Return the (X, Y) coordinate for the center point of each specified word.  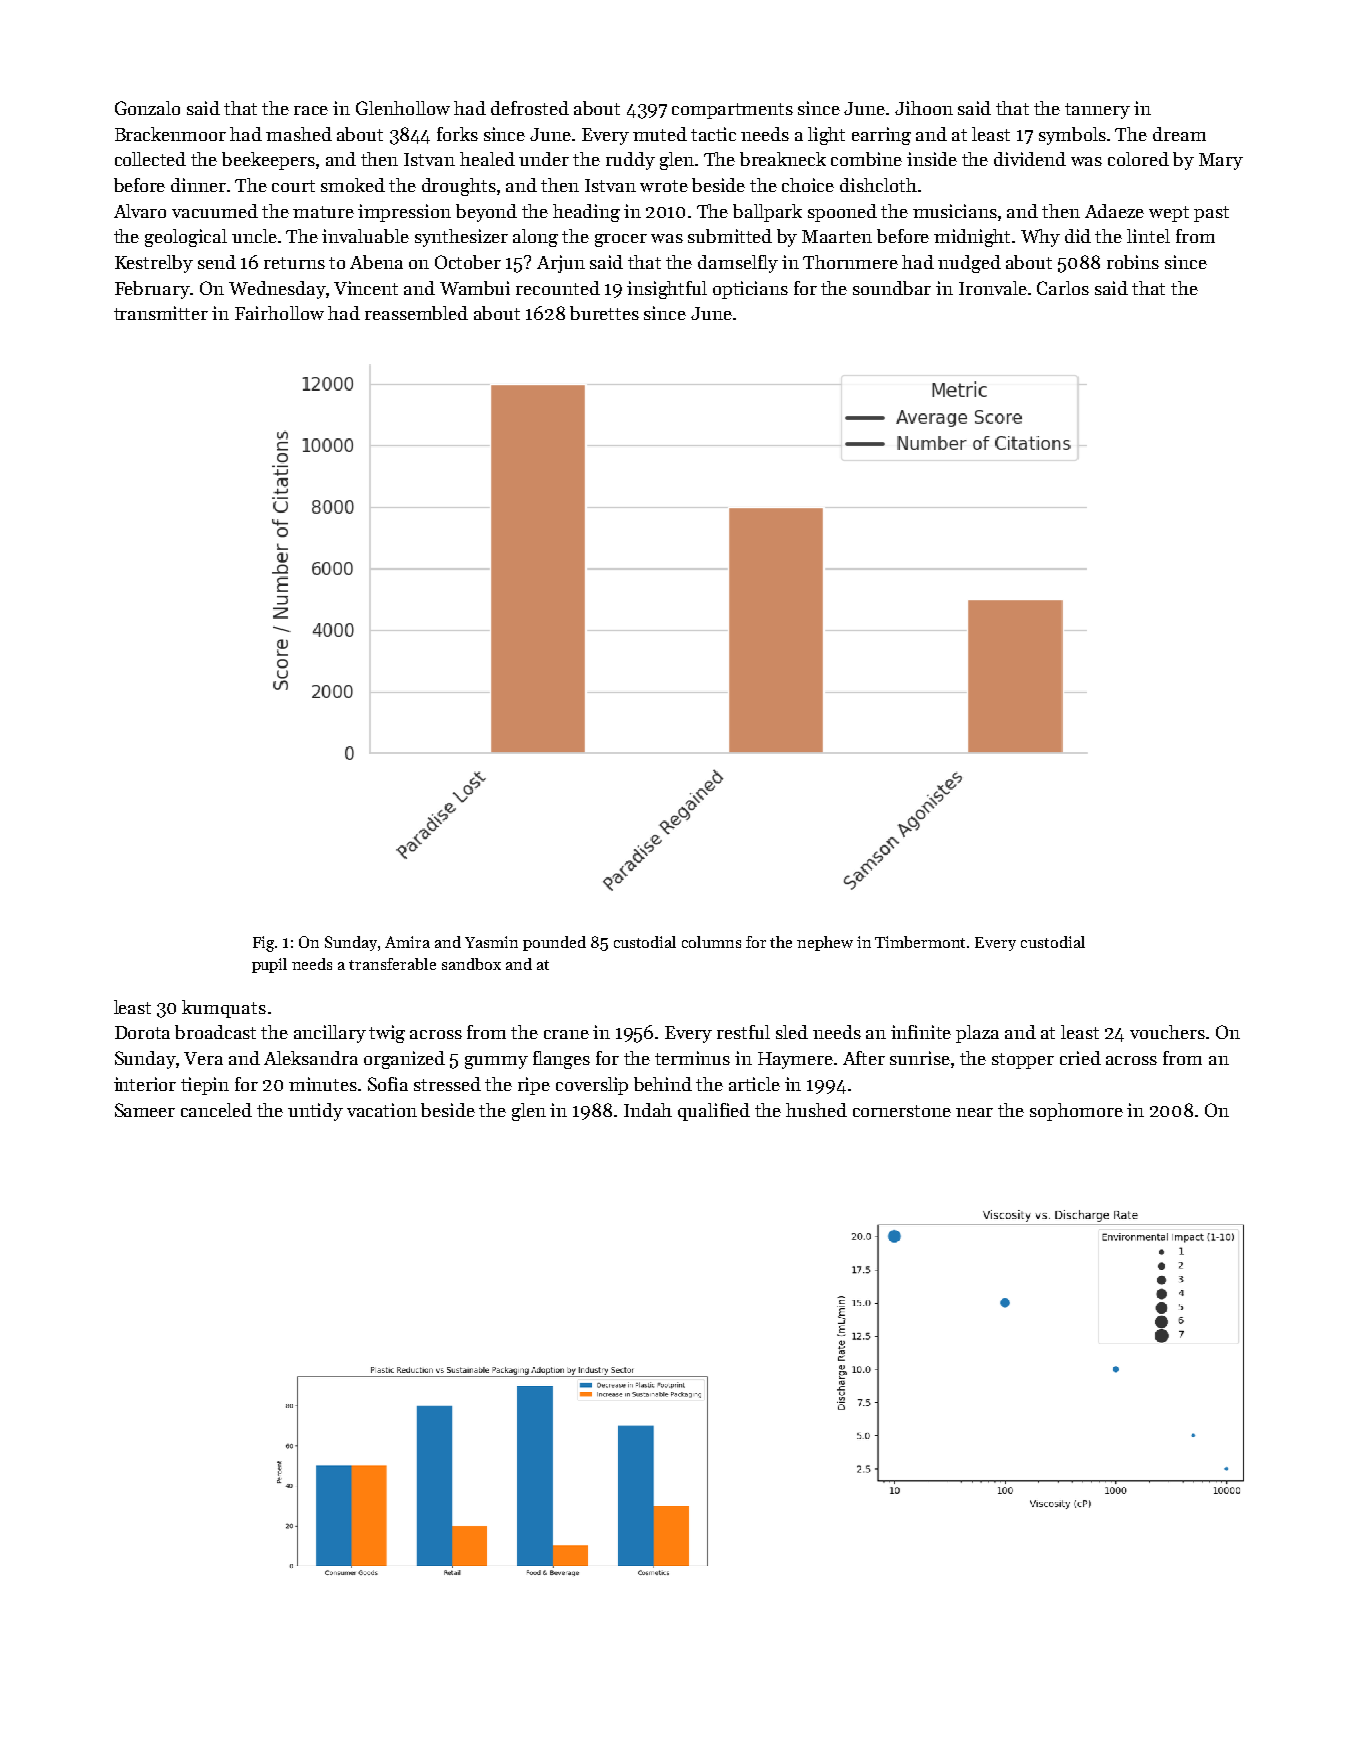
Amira (407, 942)
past (1211, 214)
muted (660, 134)
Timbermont (921, 942)
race (311, 110)
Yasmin (491, 942)
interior (145, 1084)
